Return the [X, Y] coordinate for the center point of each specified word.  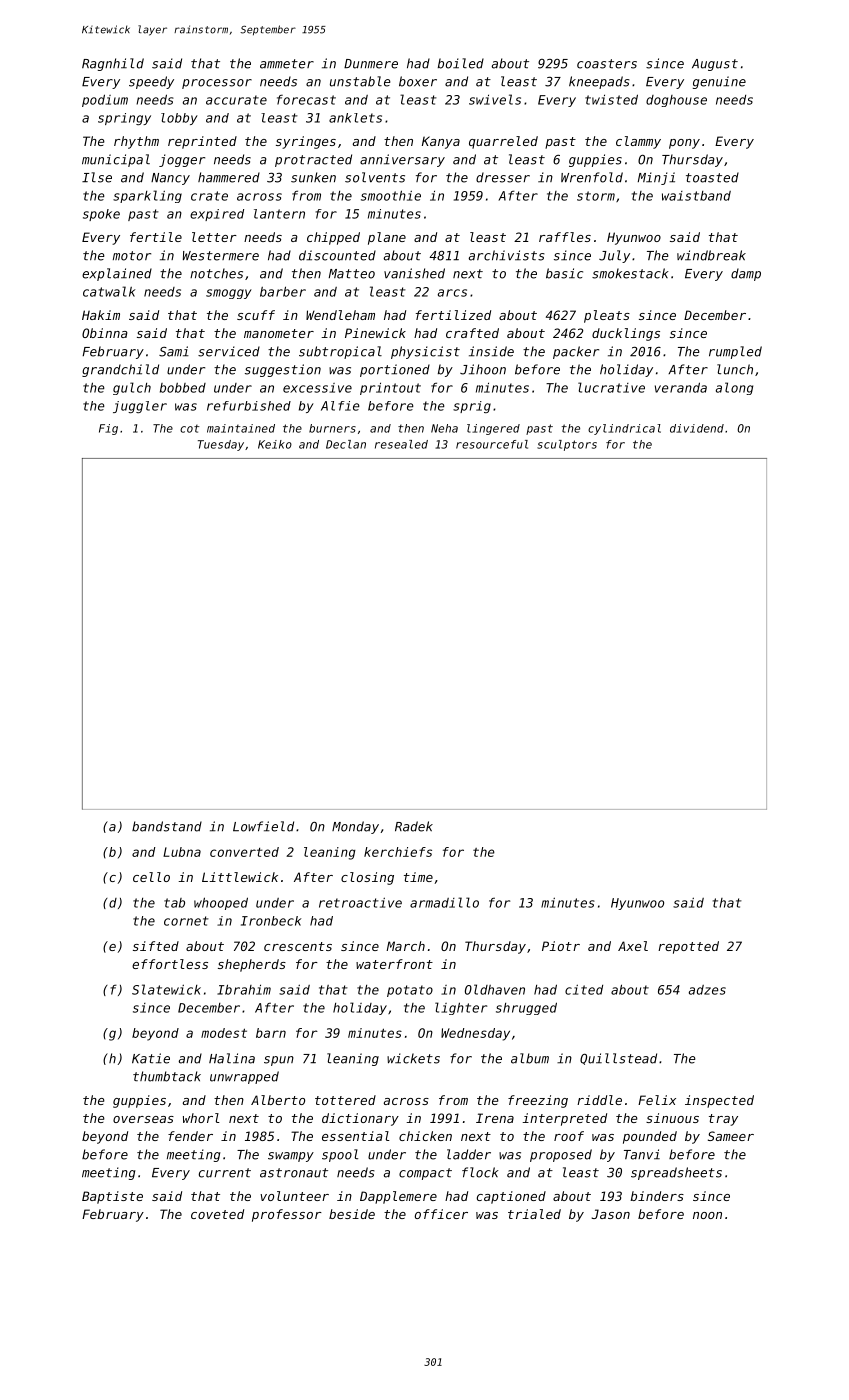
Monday [355, 827]
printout [390, 388]
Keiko [275, 444]
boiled [461, 63]
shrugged [526, 1008]
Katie [151, 1058]
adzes [707, 990]
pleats [607, 316]
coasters [607, 64]
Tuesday [221, 445]
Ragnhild [113, 64]
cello [151, 877]
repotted [688, 947]
